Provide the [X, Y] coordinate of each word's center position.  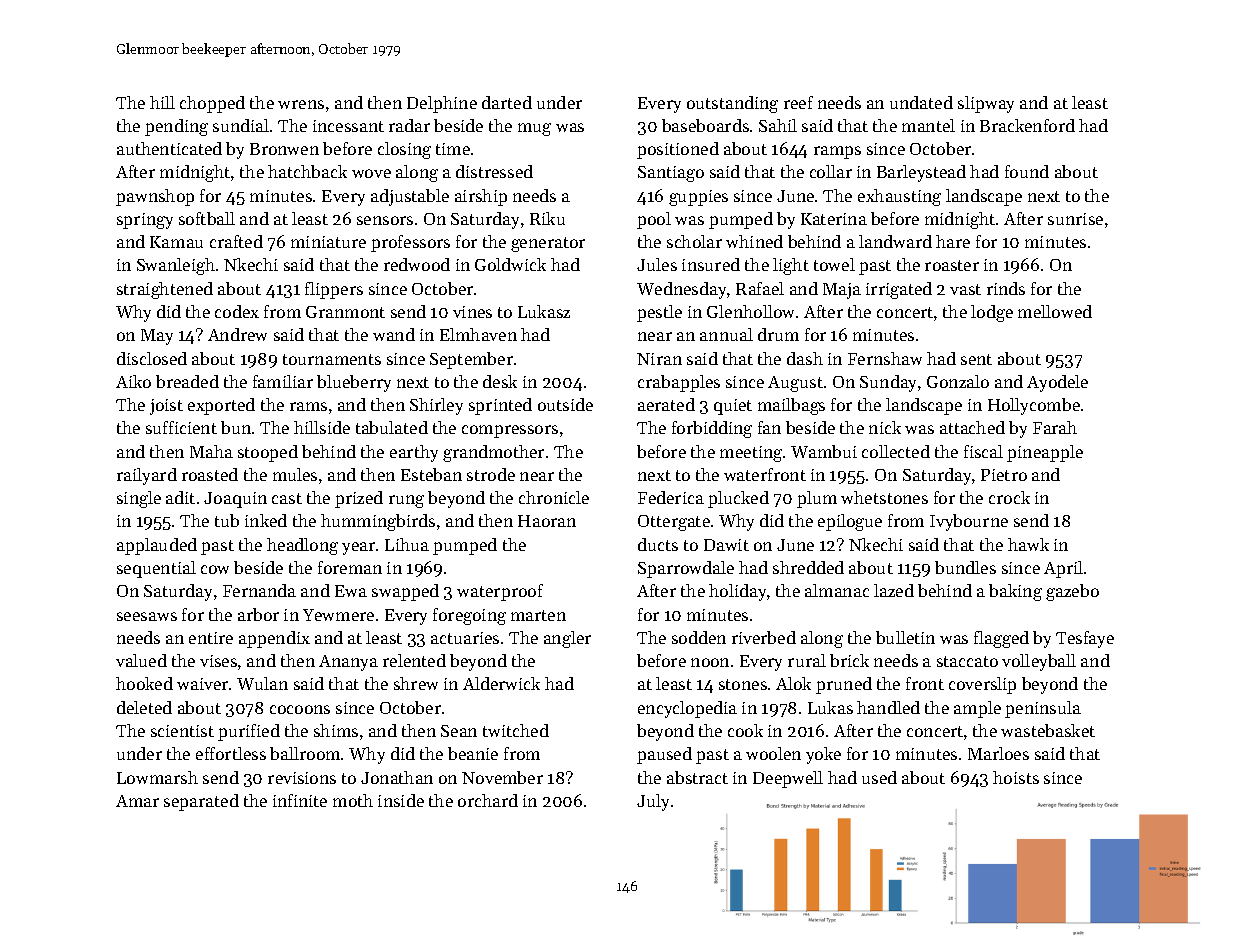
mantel [928, 125]
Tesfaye [1085, 639]
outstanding [732, 104]
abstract [697, 777]
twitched [516, 730]
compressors [510, 431]
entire [211, 638]
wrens [301, 104]
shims [336, 730]
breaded [187, 381]
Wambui [824, 451]
